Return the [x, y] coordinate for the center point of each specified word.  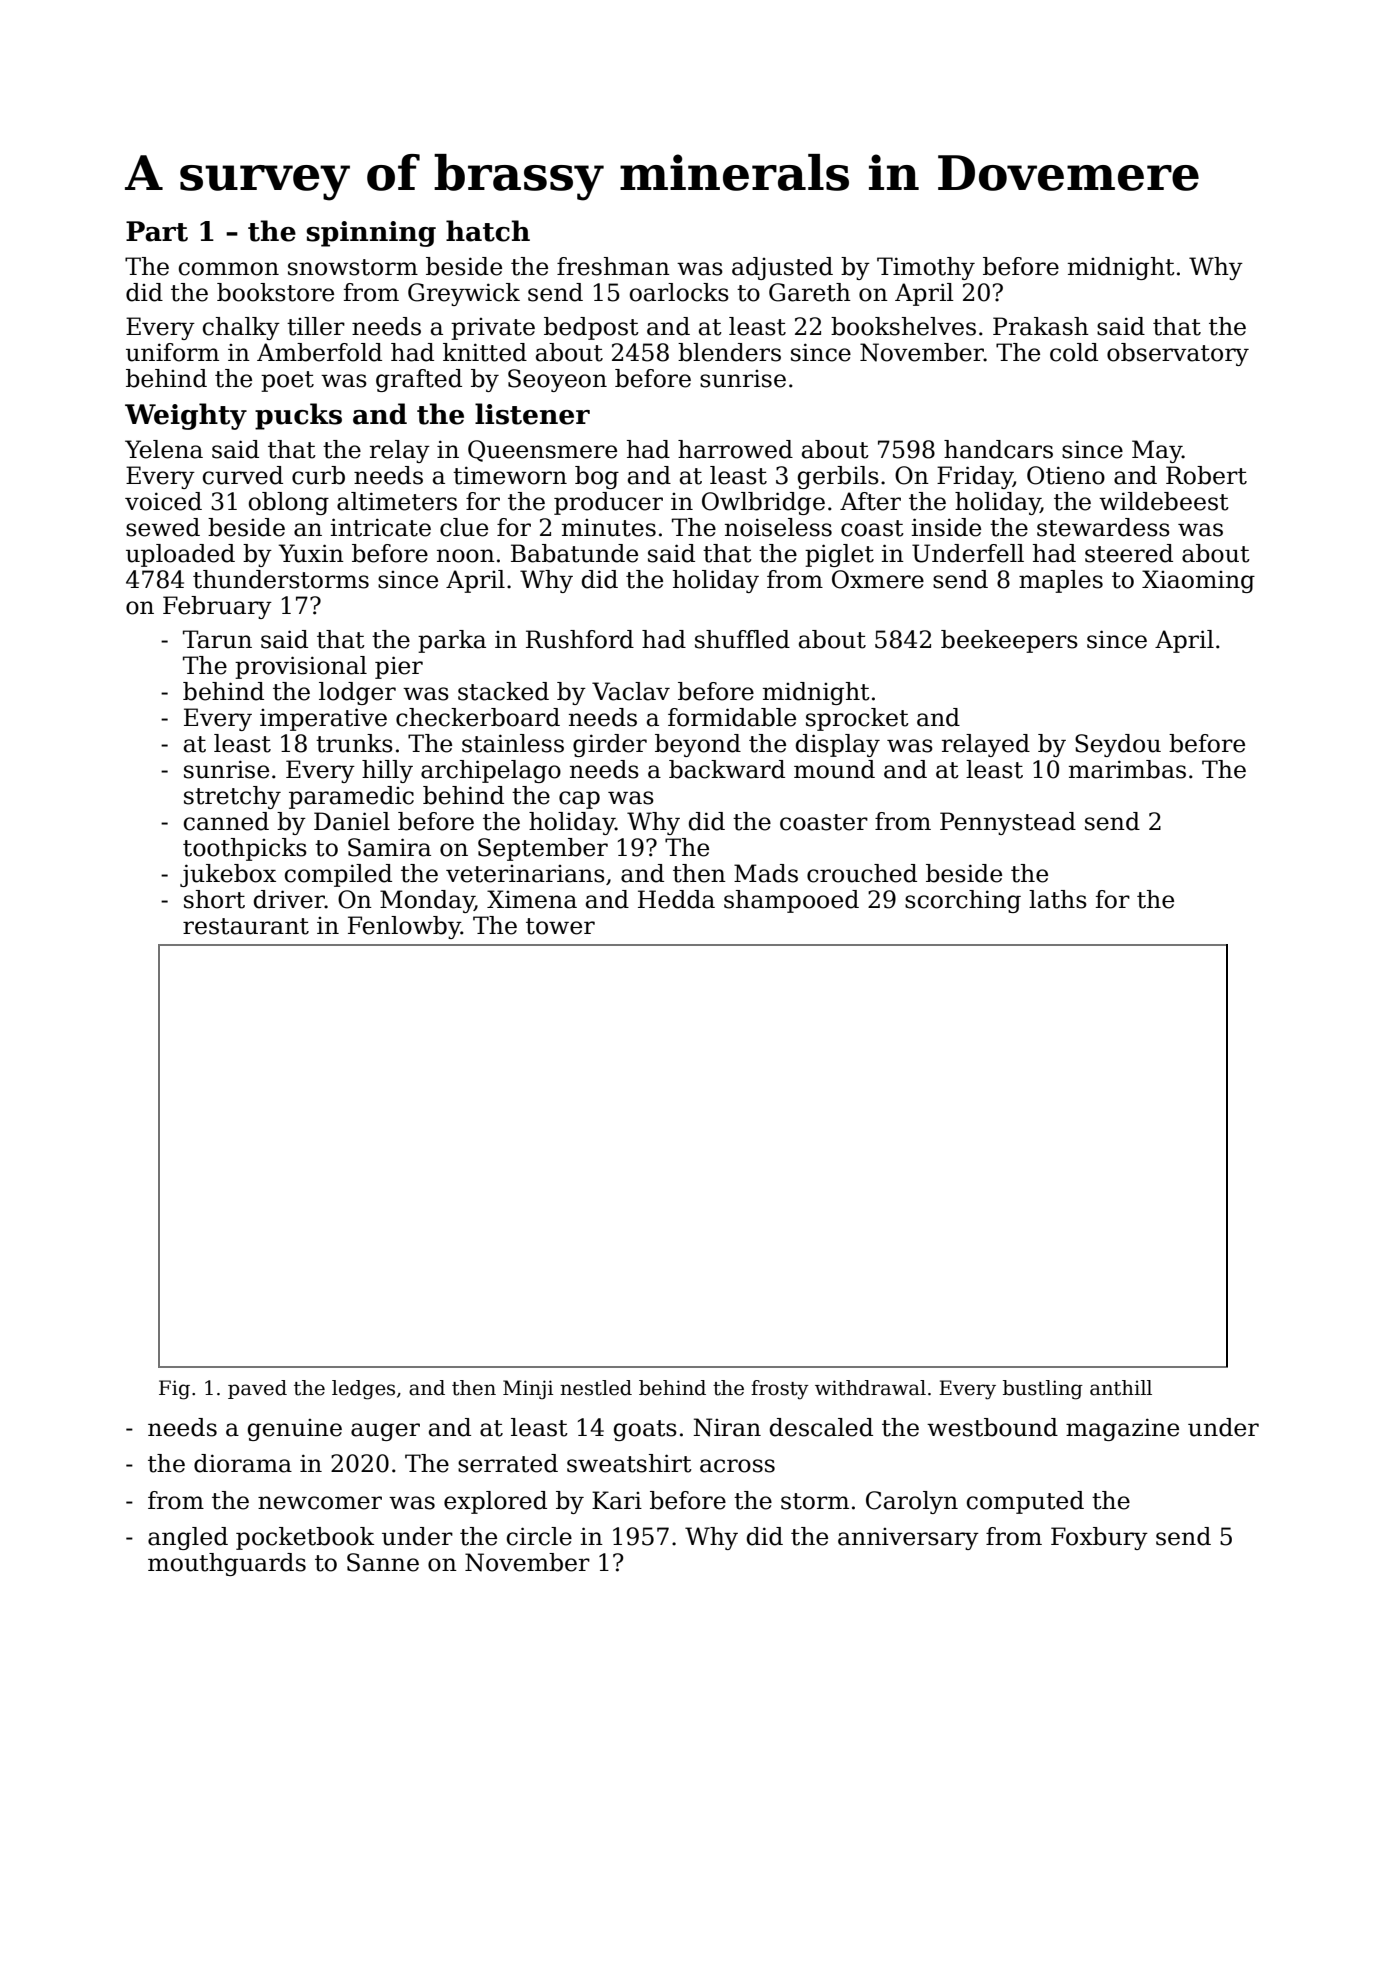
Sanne [383, 1562]
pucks [298, 416]
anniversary [908, 1539]
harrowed [735, 449]
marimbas [1127, 769]
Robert [1206, 475]
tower [560, 926]
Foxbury [1099, 1538]
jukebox [228, 875]
